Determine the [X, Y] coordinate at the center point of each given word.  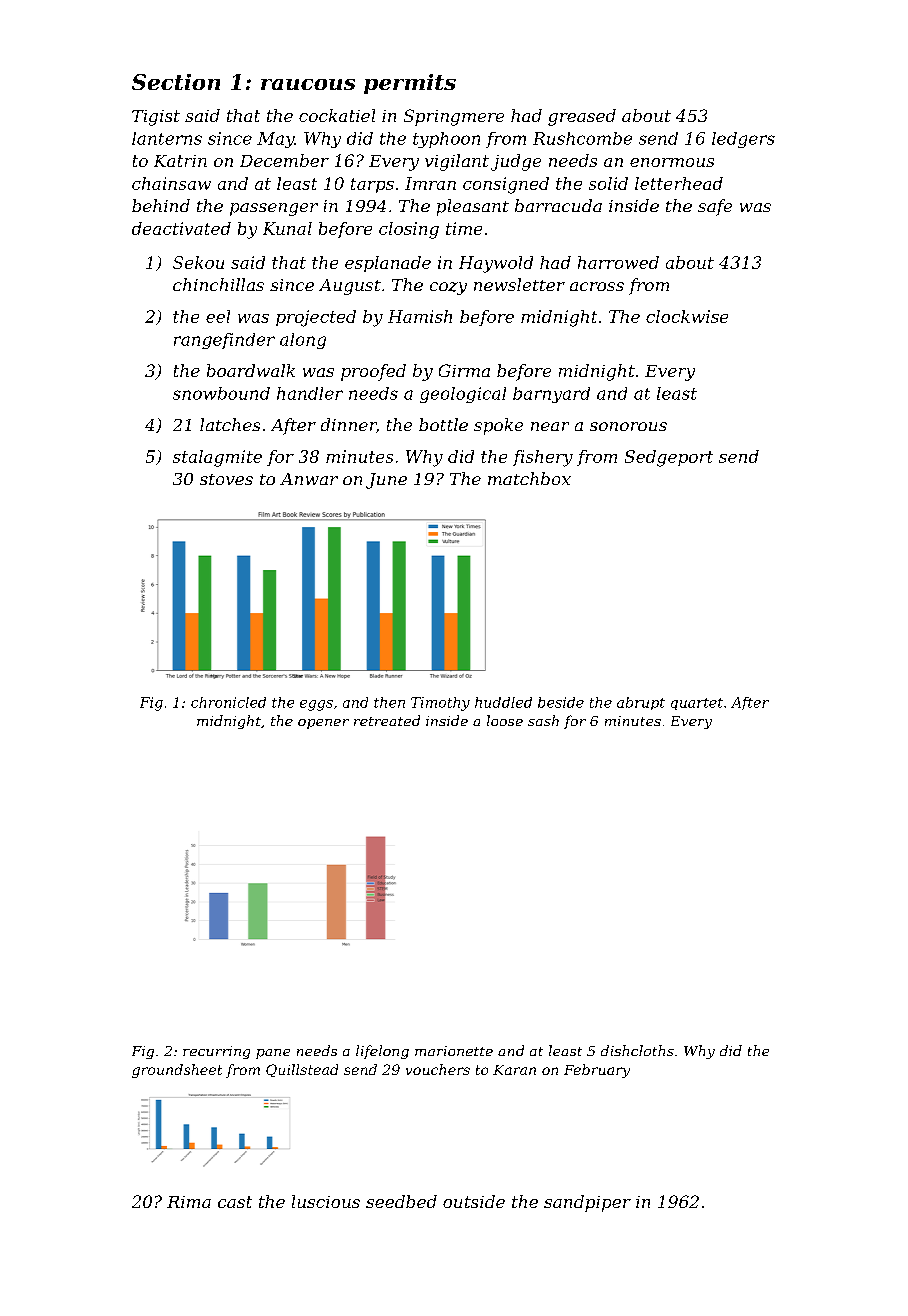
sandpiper [587, 1203]
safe [715, 207]
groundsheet [177, 1071]
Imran [430, 183]
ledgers [743, 140]
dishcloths [637, 1050]
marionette [454, 1051]
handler [310, 393]
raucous [308, 84]
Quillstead [302, 1070]
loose [505, 720]
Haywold [496, 264]
